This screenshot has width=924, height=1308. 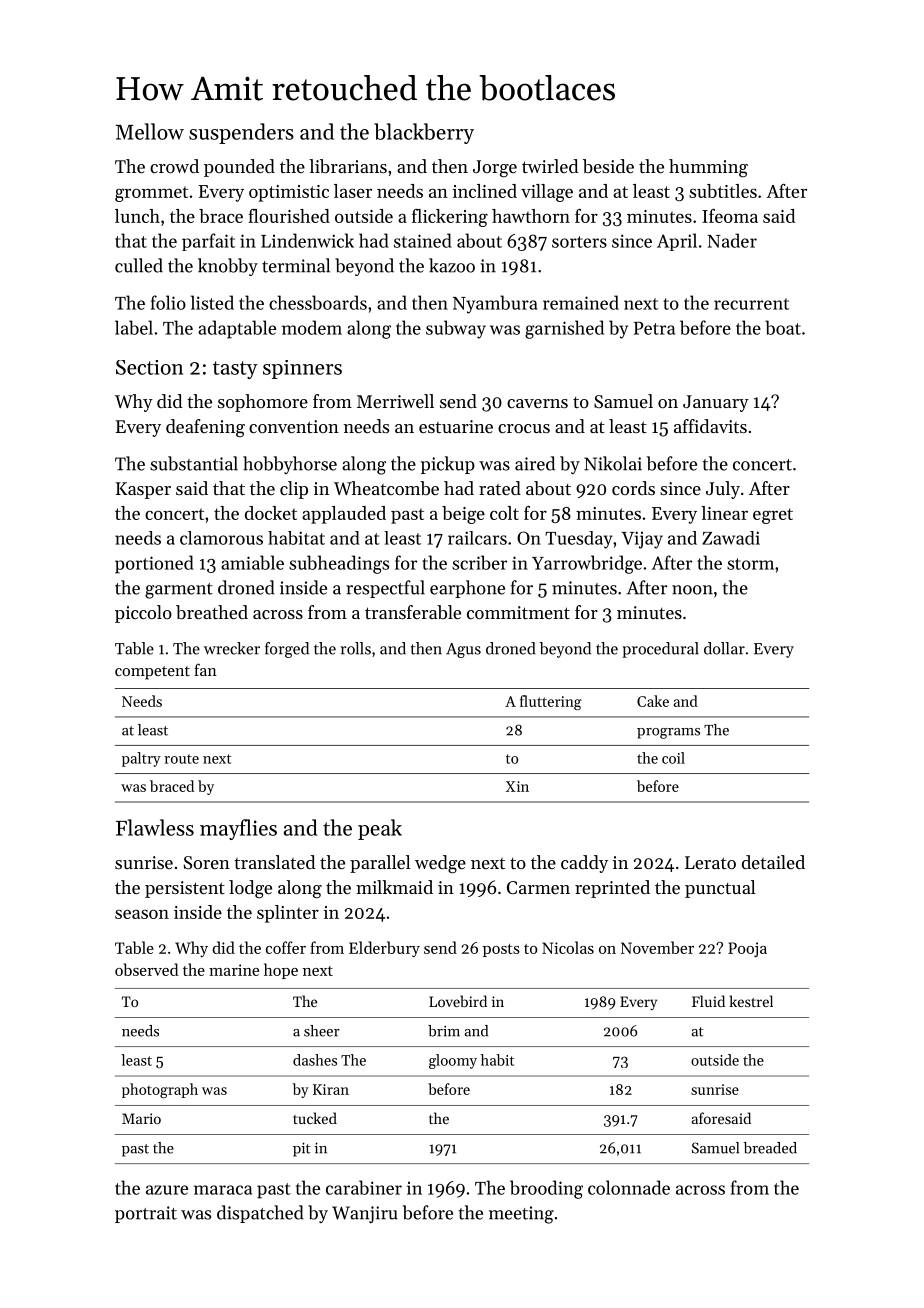 I want to click on Merriwell, so click(x=395, y=401).
